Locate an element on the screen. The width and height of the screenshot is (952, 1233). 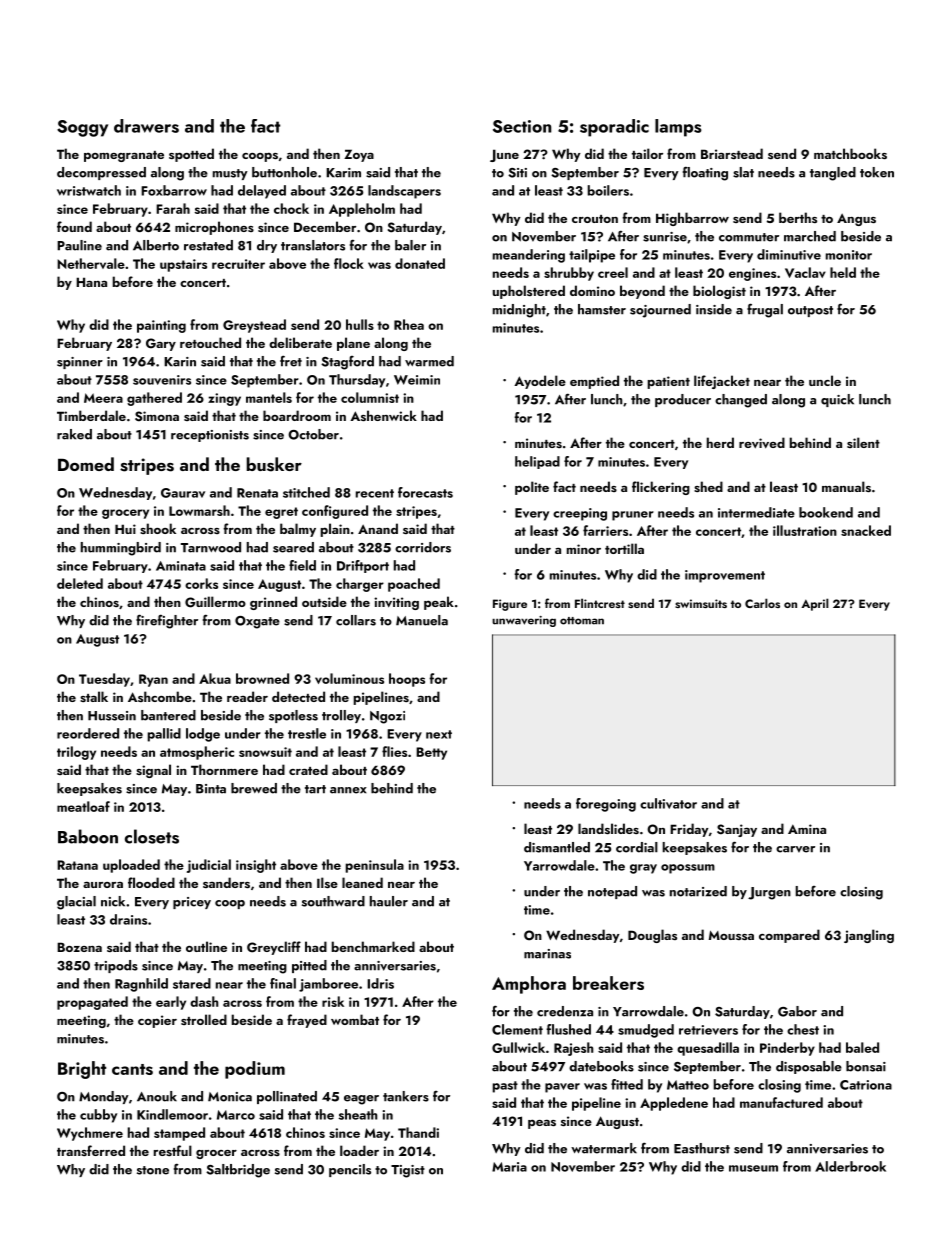
sporadic is located at coordinates (614, 128).
